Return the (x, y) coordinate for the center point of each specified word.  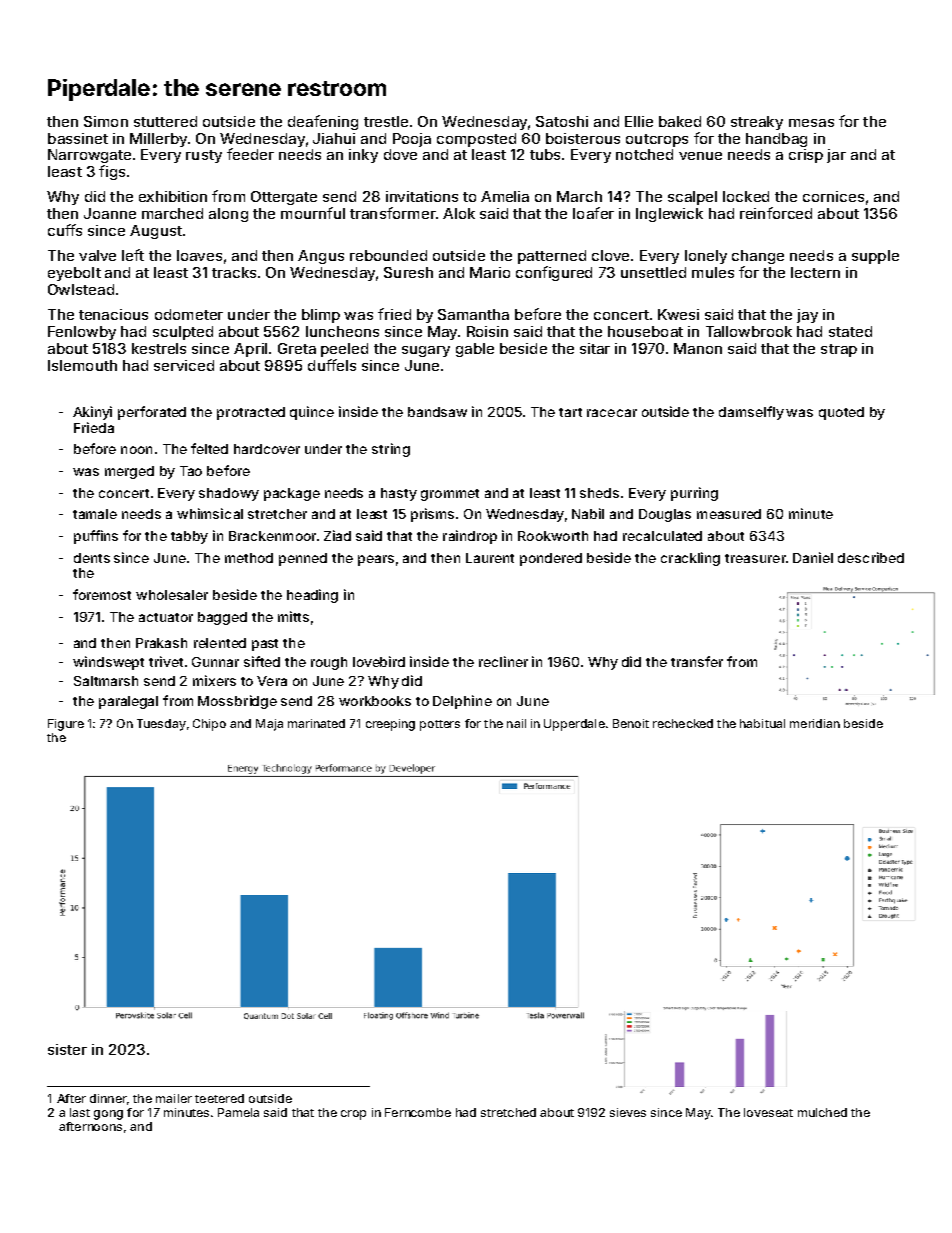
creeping (390, 725)
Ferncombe (418, 1112)
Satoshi (562, 121)
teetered (219, 1098)
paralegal (128, 702)
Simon (106, 121)
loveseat (768, 1112)
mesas (811, 123)
